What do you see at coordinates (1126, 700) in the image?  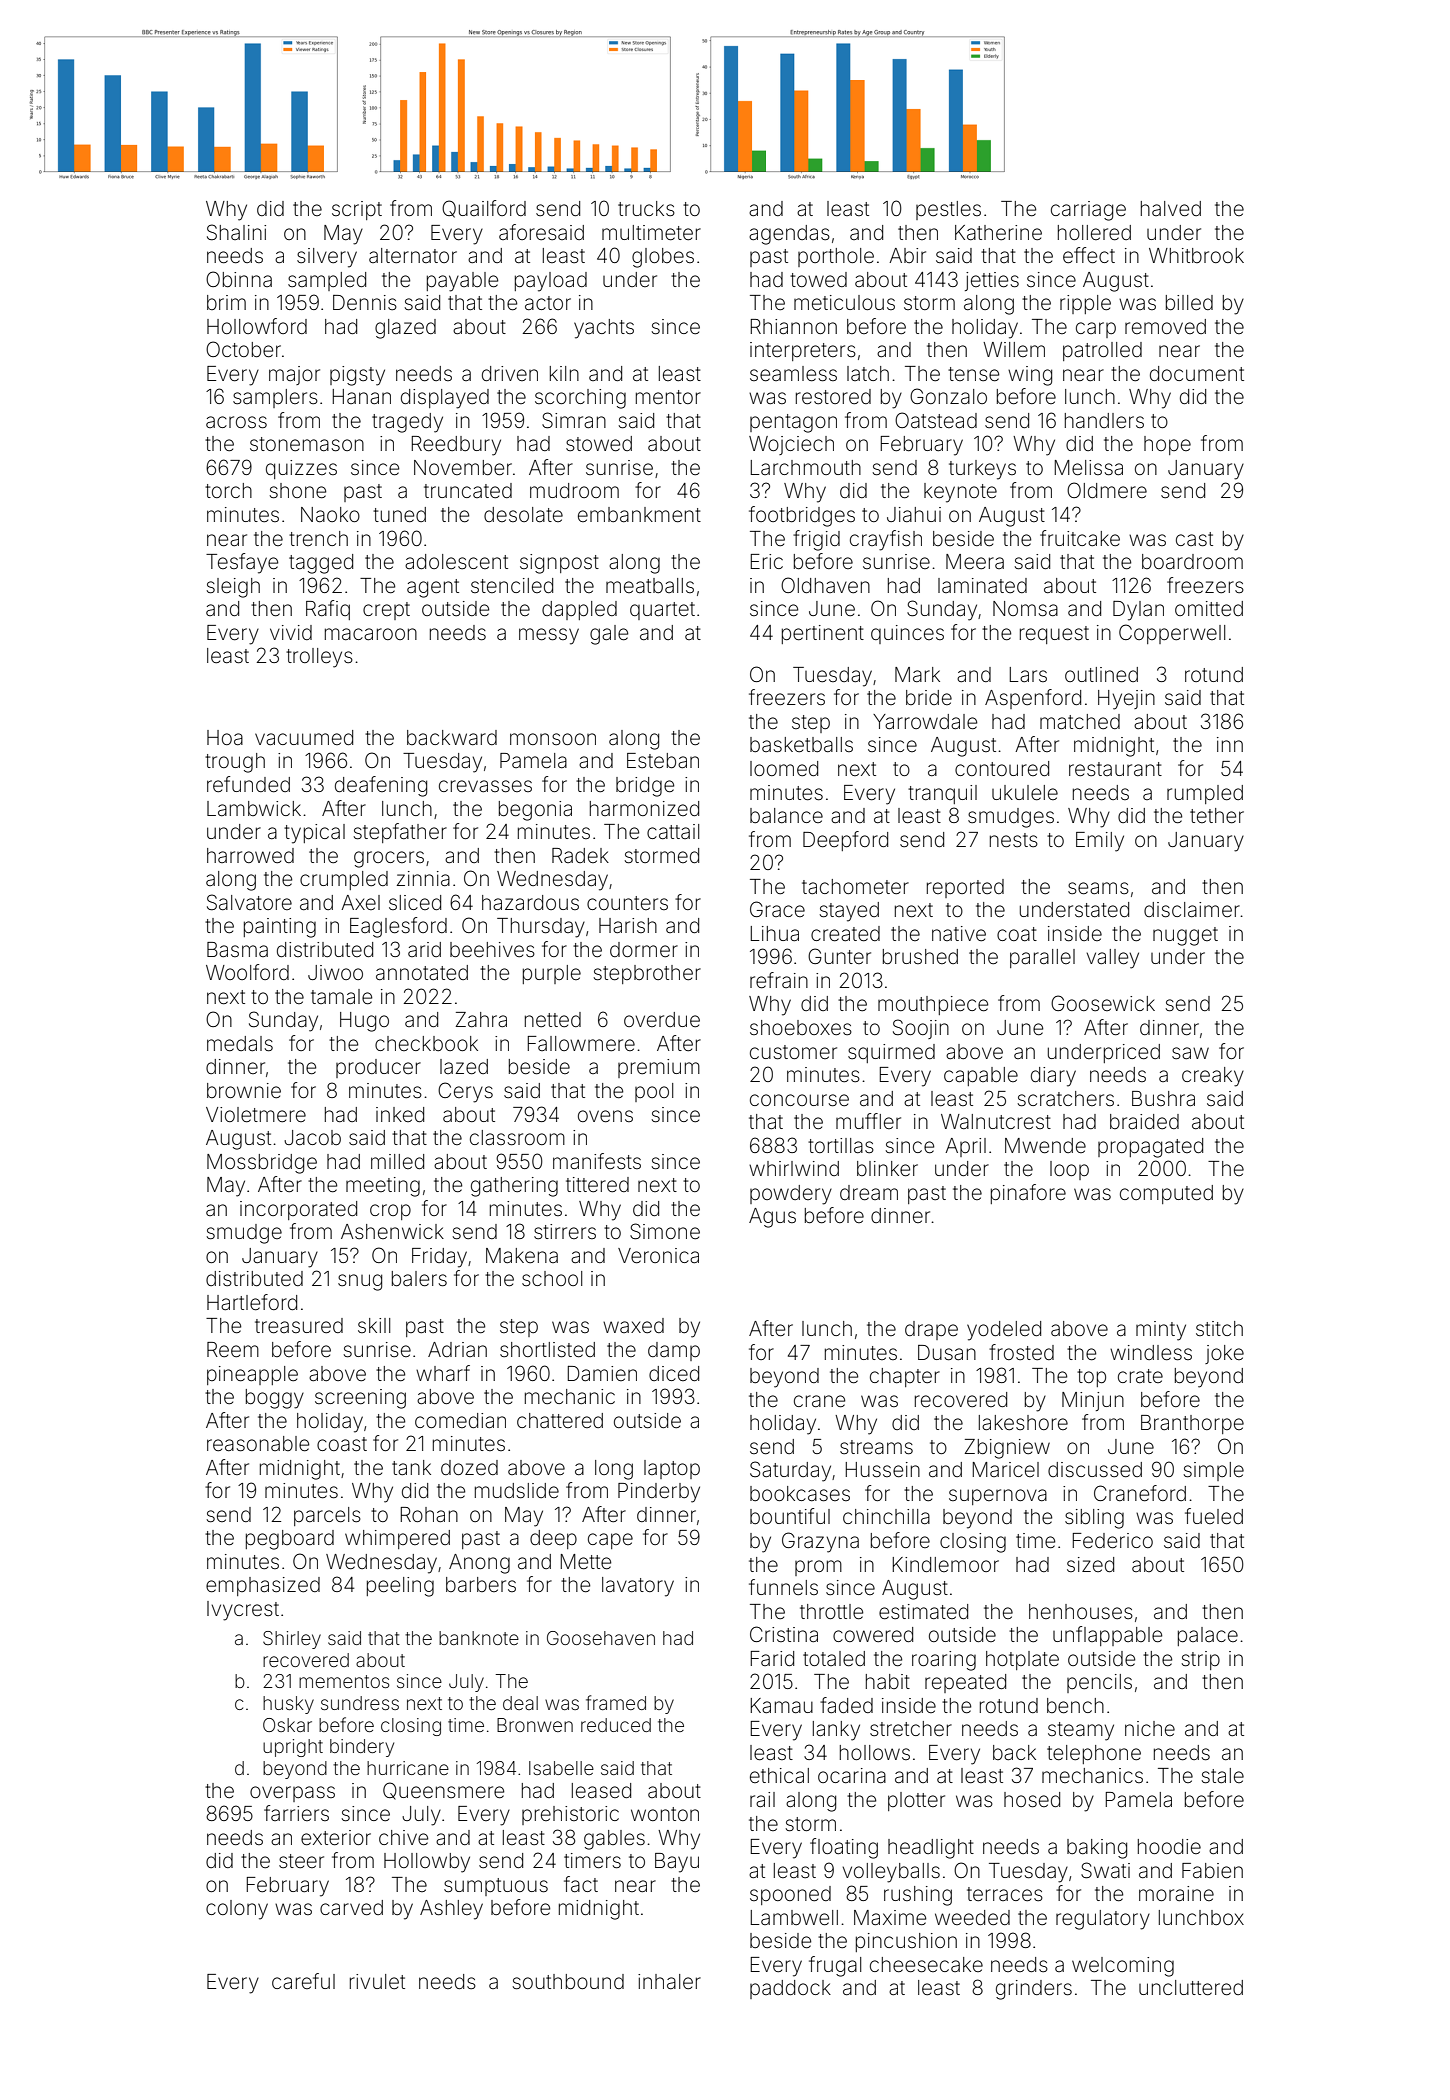 I see `Hyejin` at bounding box center [1126, 700].
